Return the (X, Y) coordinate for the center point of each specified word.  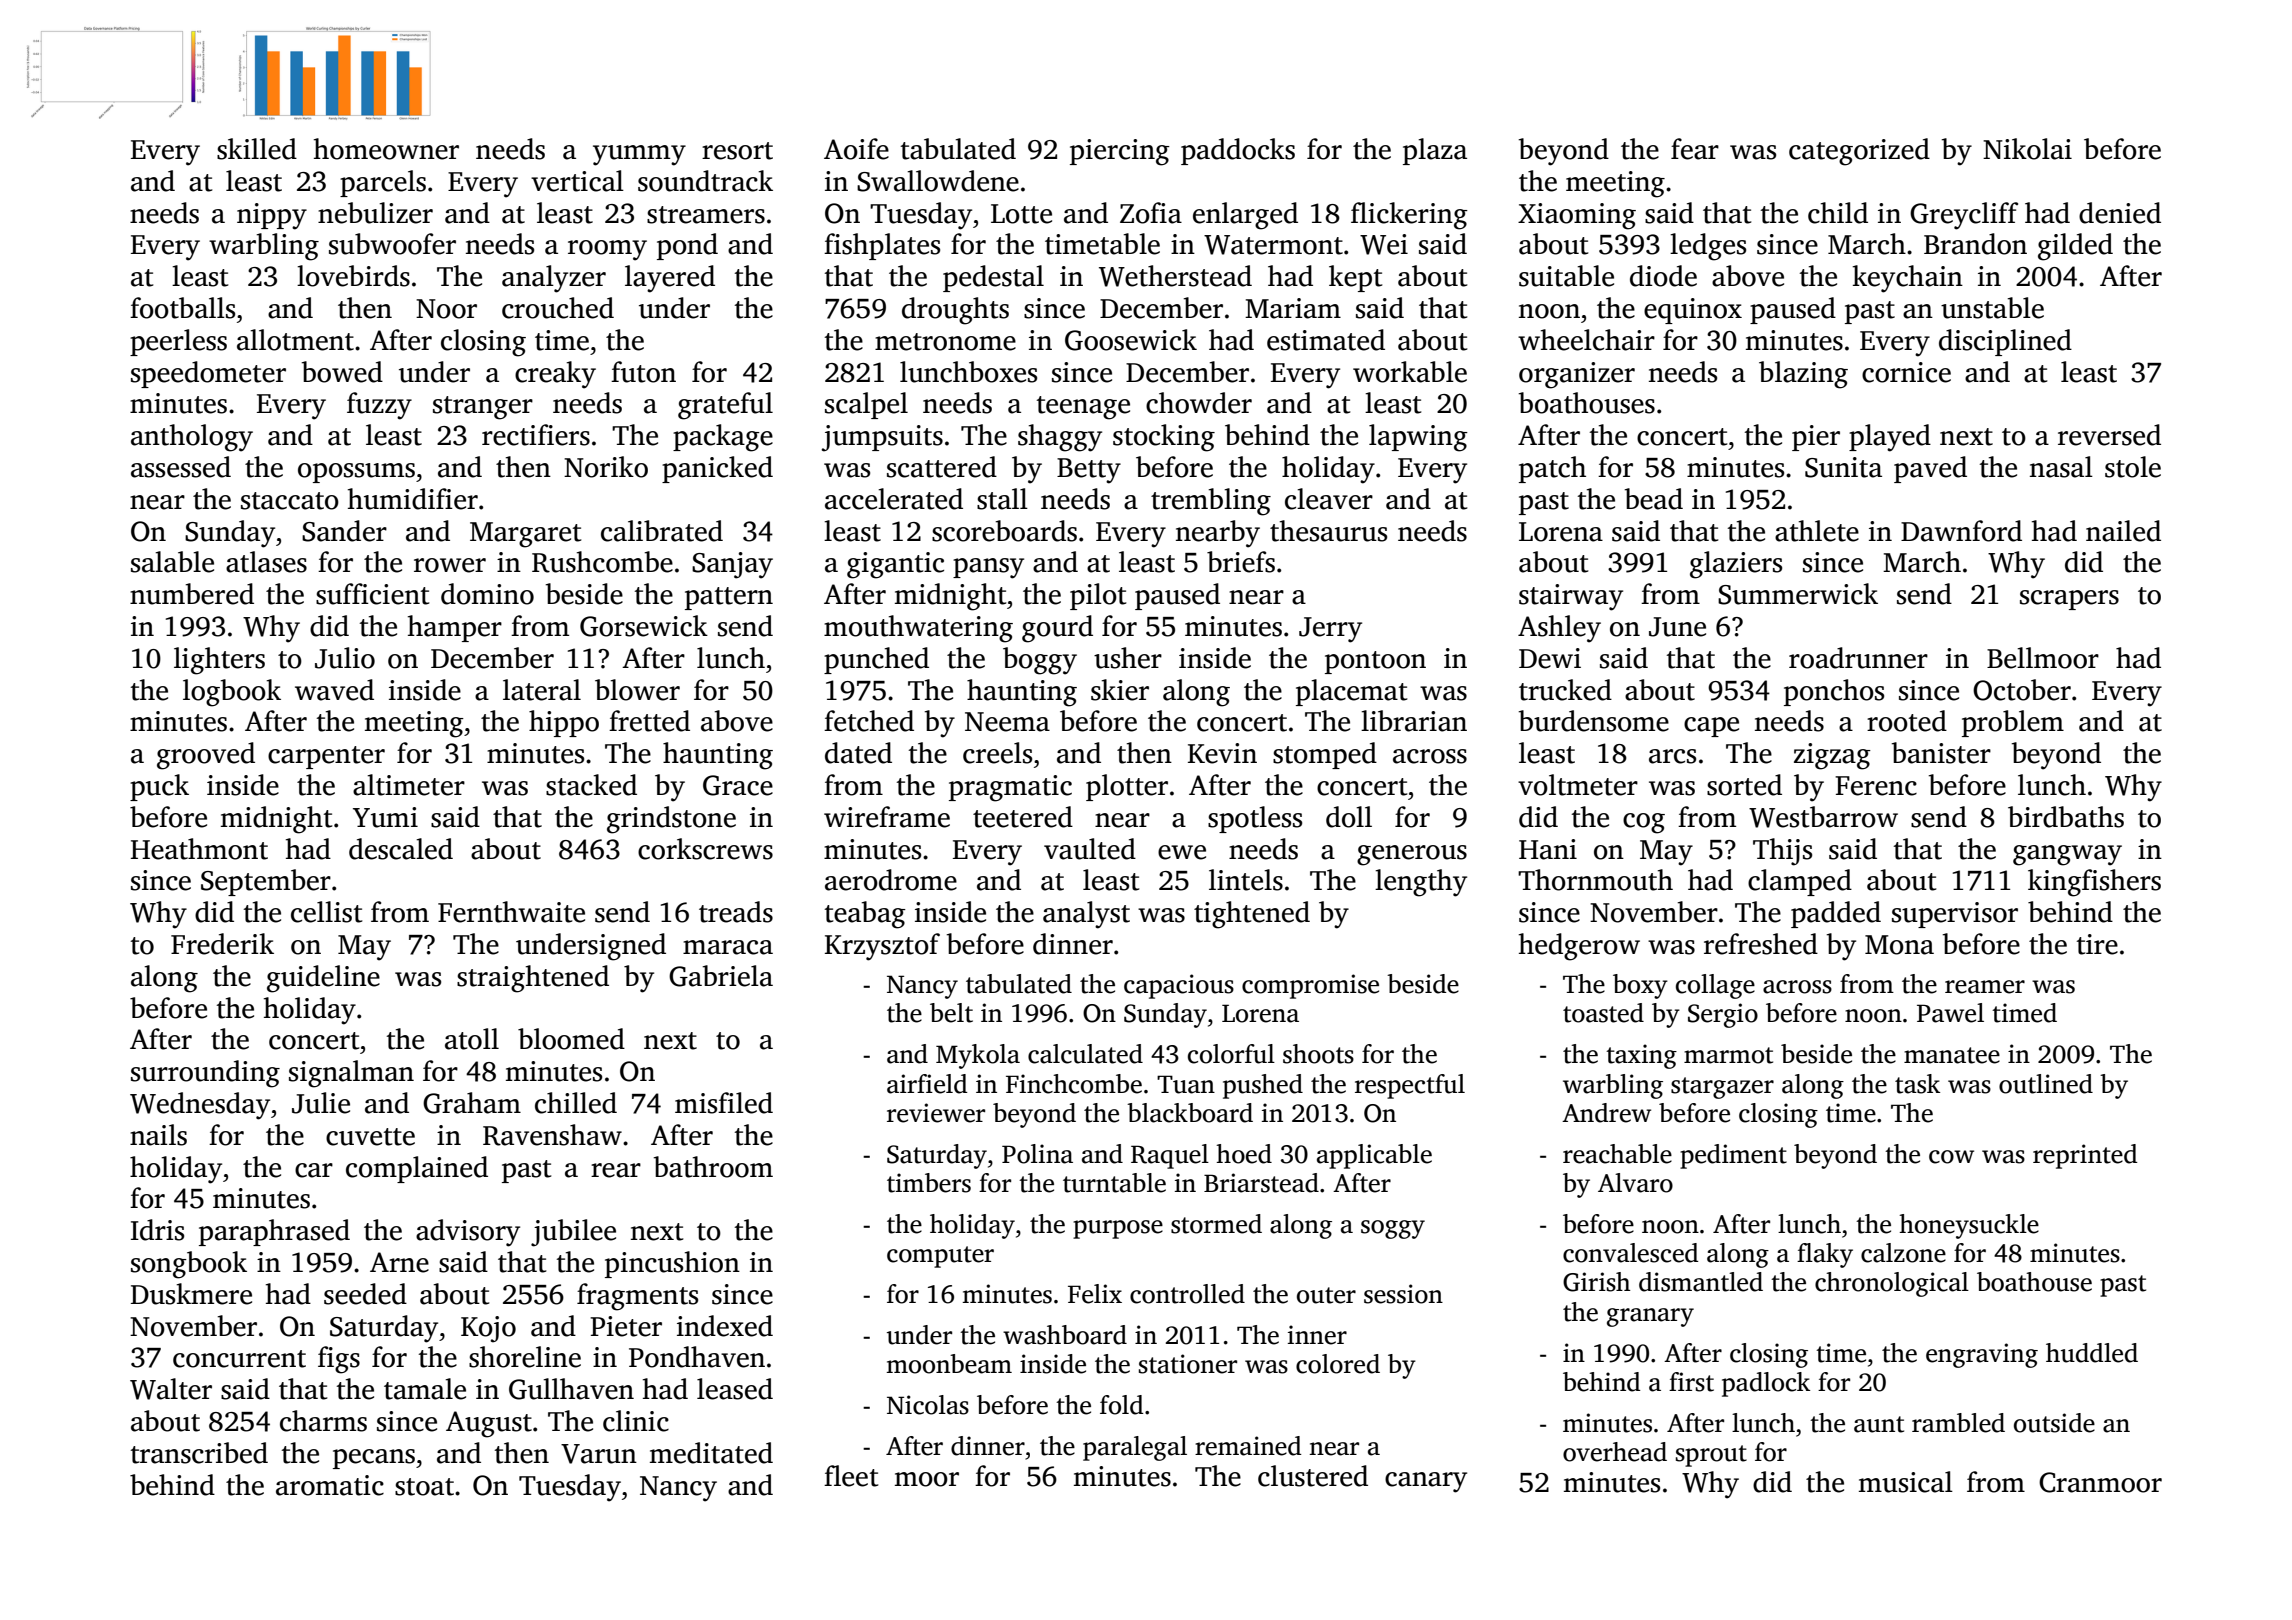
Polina (1037, 1154)
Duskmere (191, 1294)
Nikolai (2027, 149)
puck (159, 787)
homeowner (386, 149)
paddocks (1238, 151)
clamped (1800, 882)
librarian (1414, 721)
